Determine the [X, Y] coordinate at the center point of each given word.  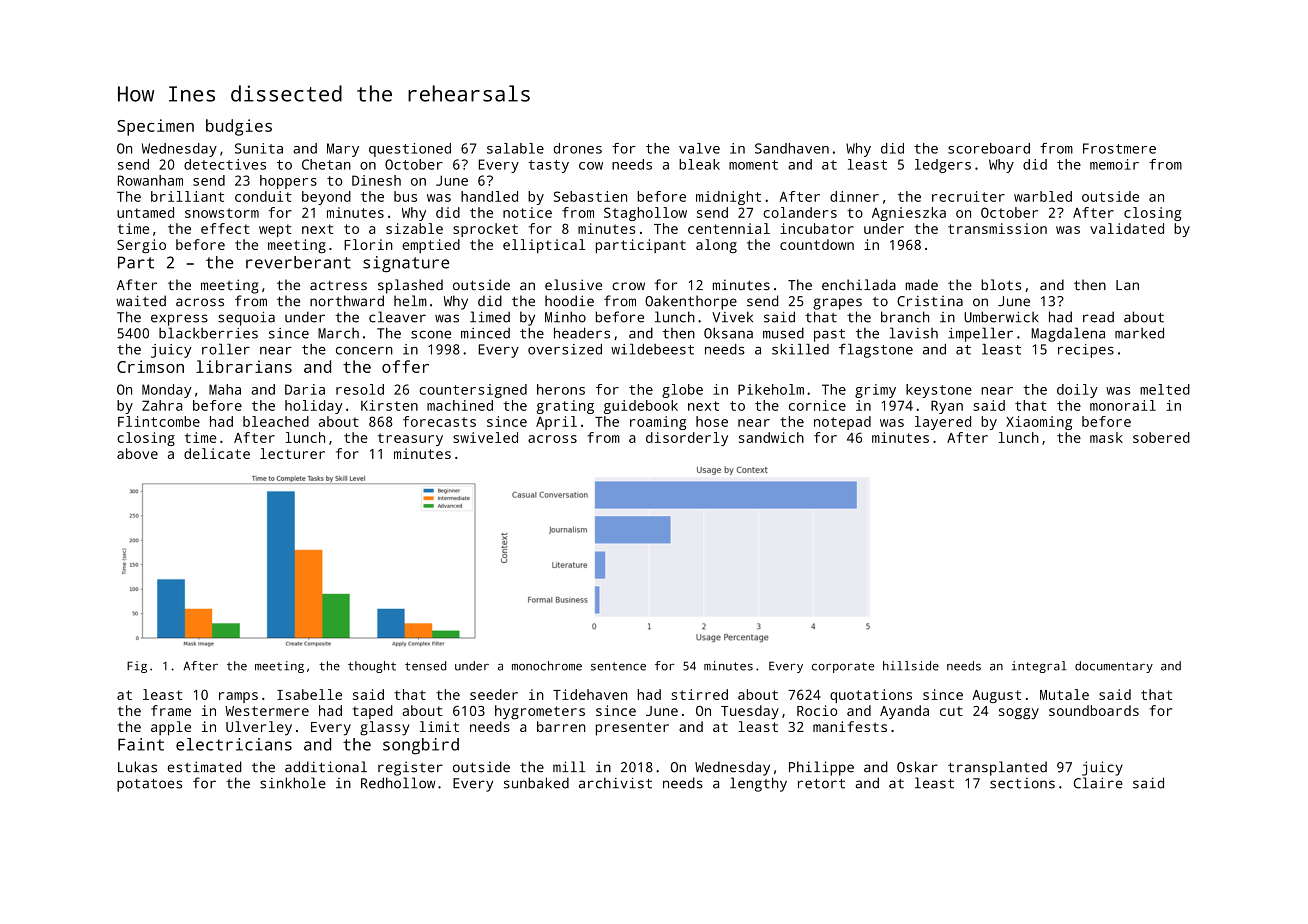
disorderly [687, 439]
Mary [343, 150]
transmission [997, 228]
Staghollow [645, 214]
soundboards [1094, 710]
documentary [1114, 667]
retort [821, 784]
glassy [385, 728]
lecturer [292, 453]
